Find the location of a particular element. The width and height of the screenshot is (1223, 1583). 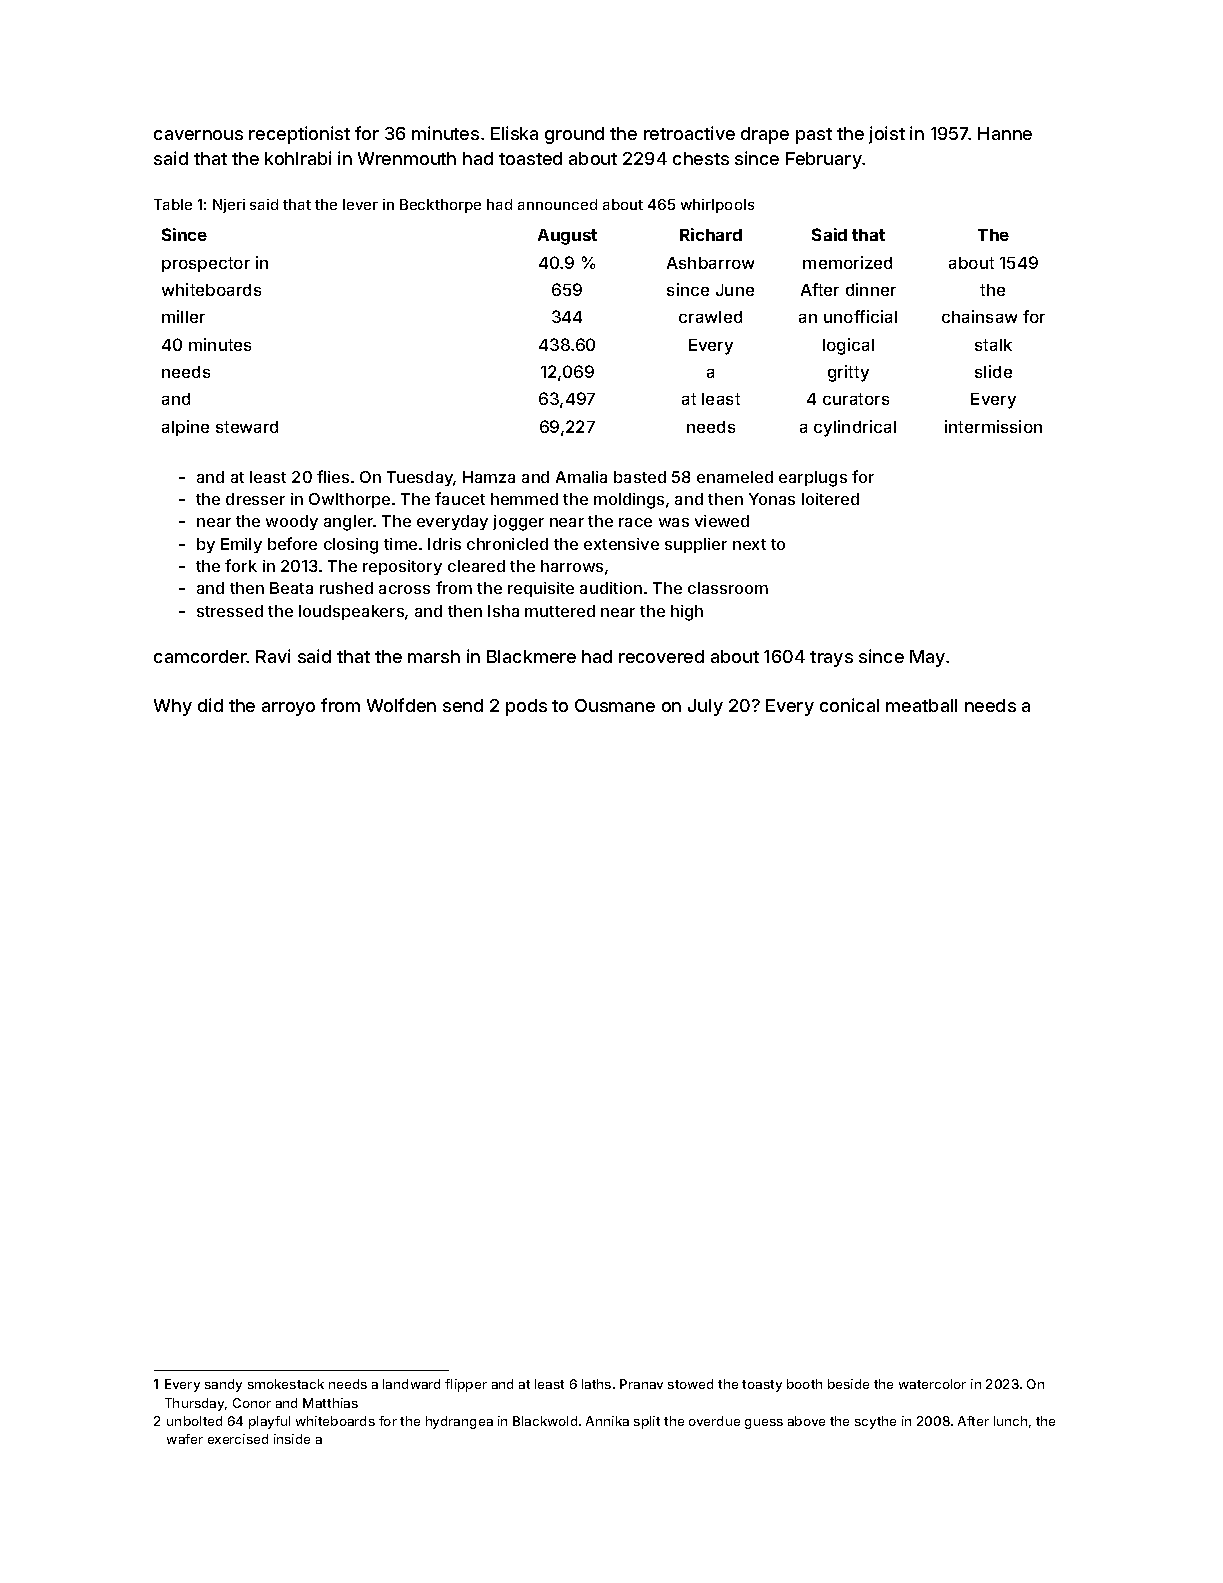

smokestack is located at coordinates (286, 1384).
